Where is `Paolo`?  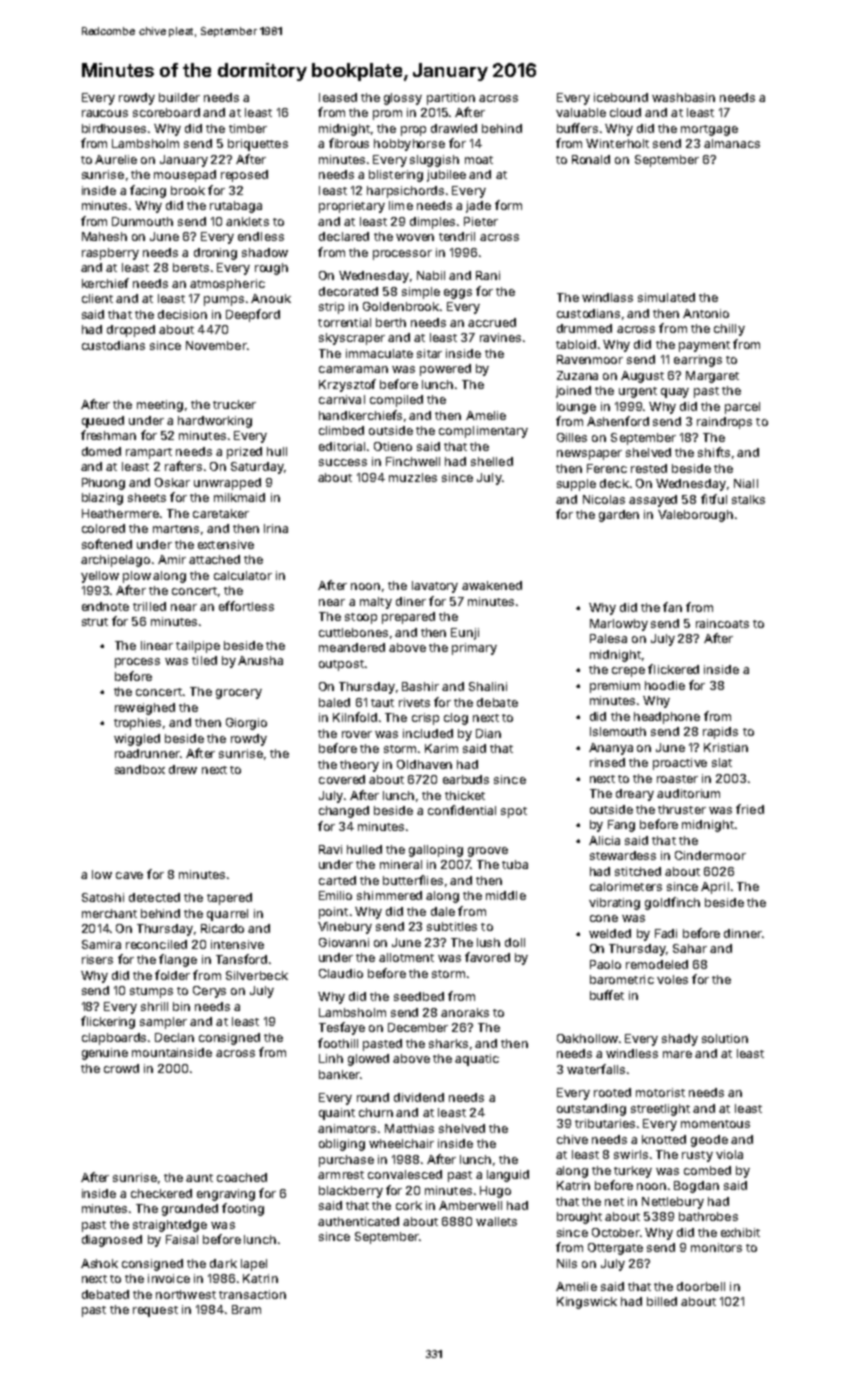 Paolo is located at coordinates (605, 964).
